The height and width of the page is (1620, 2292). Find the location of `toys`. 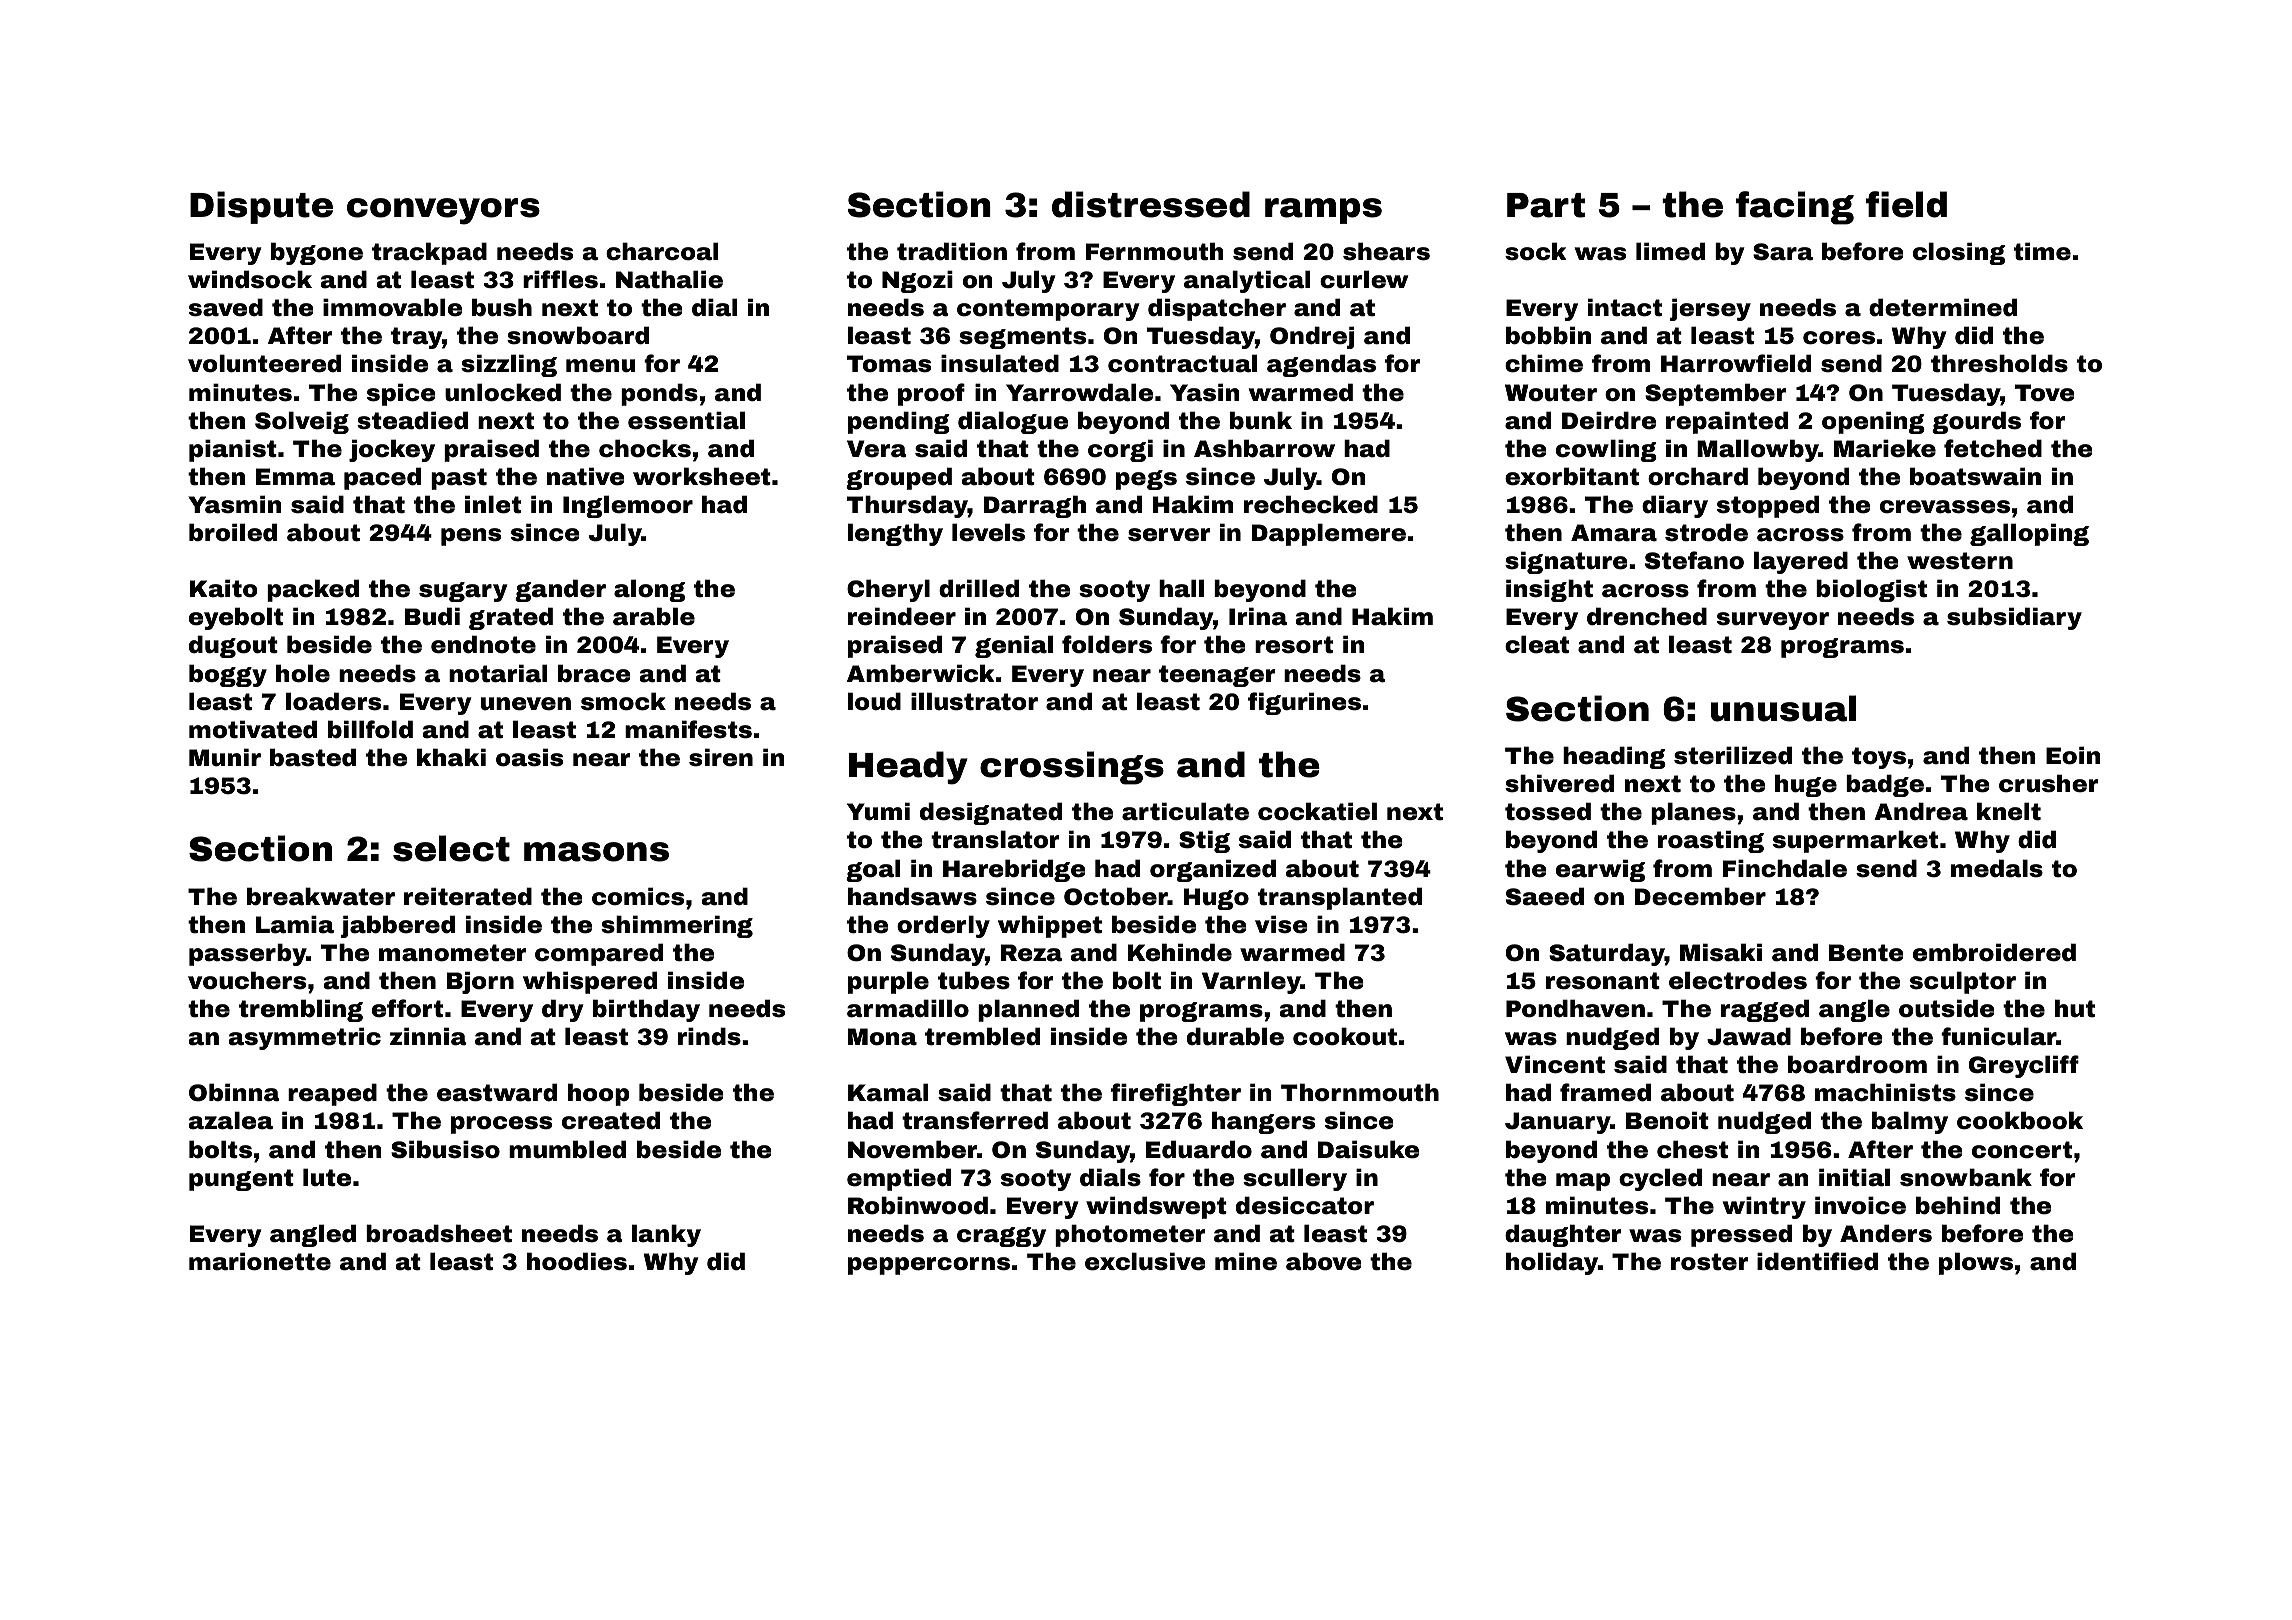

toys is located at coordinates (1879, 758).
